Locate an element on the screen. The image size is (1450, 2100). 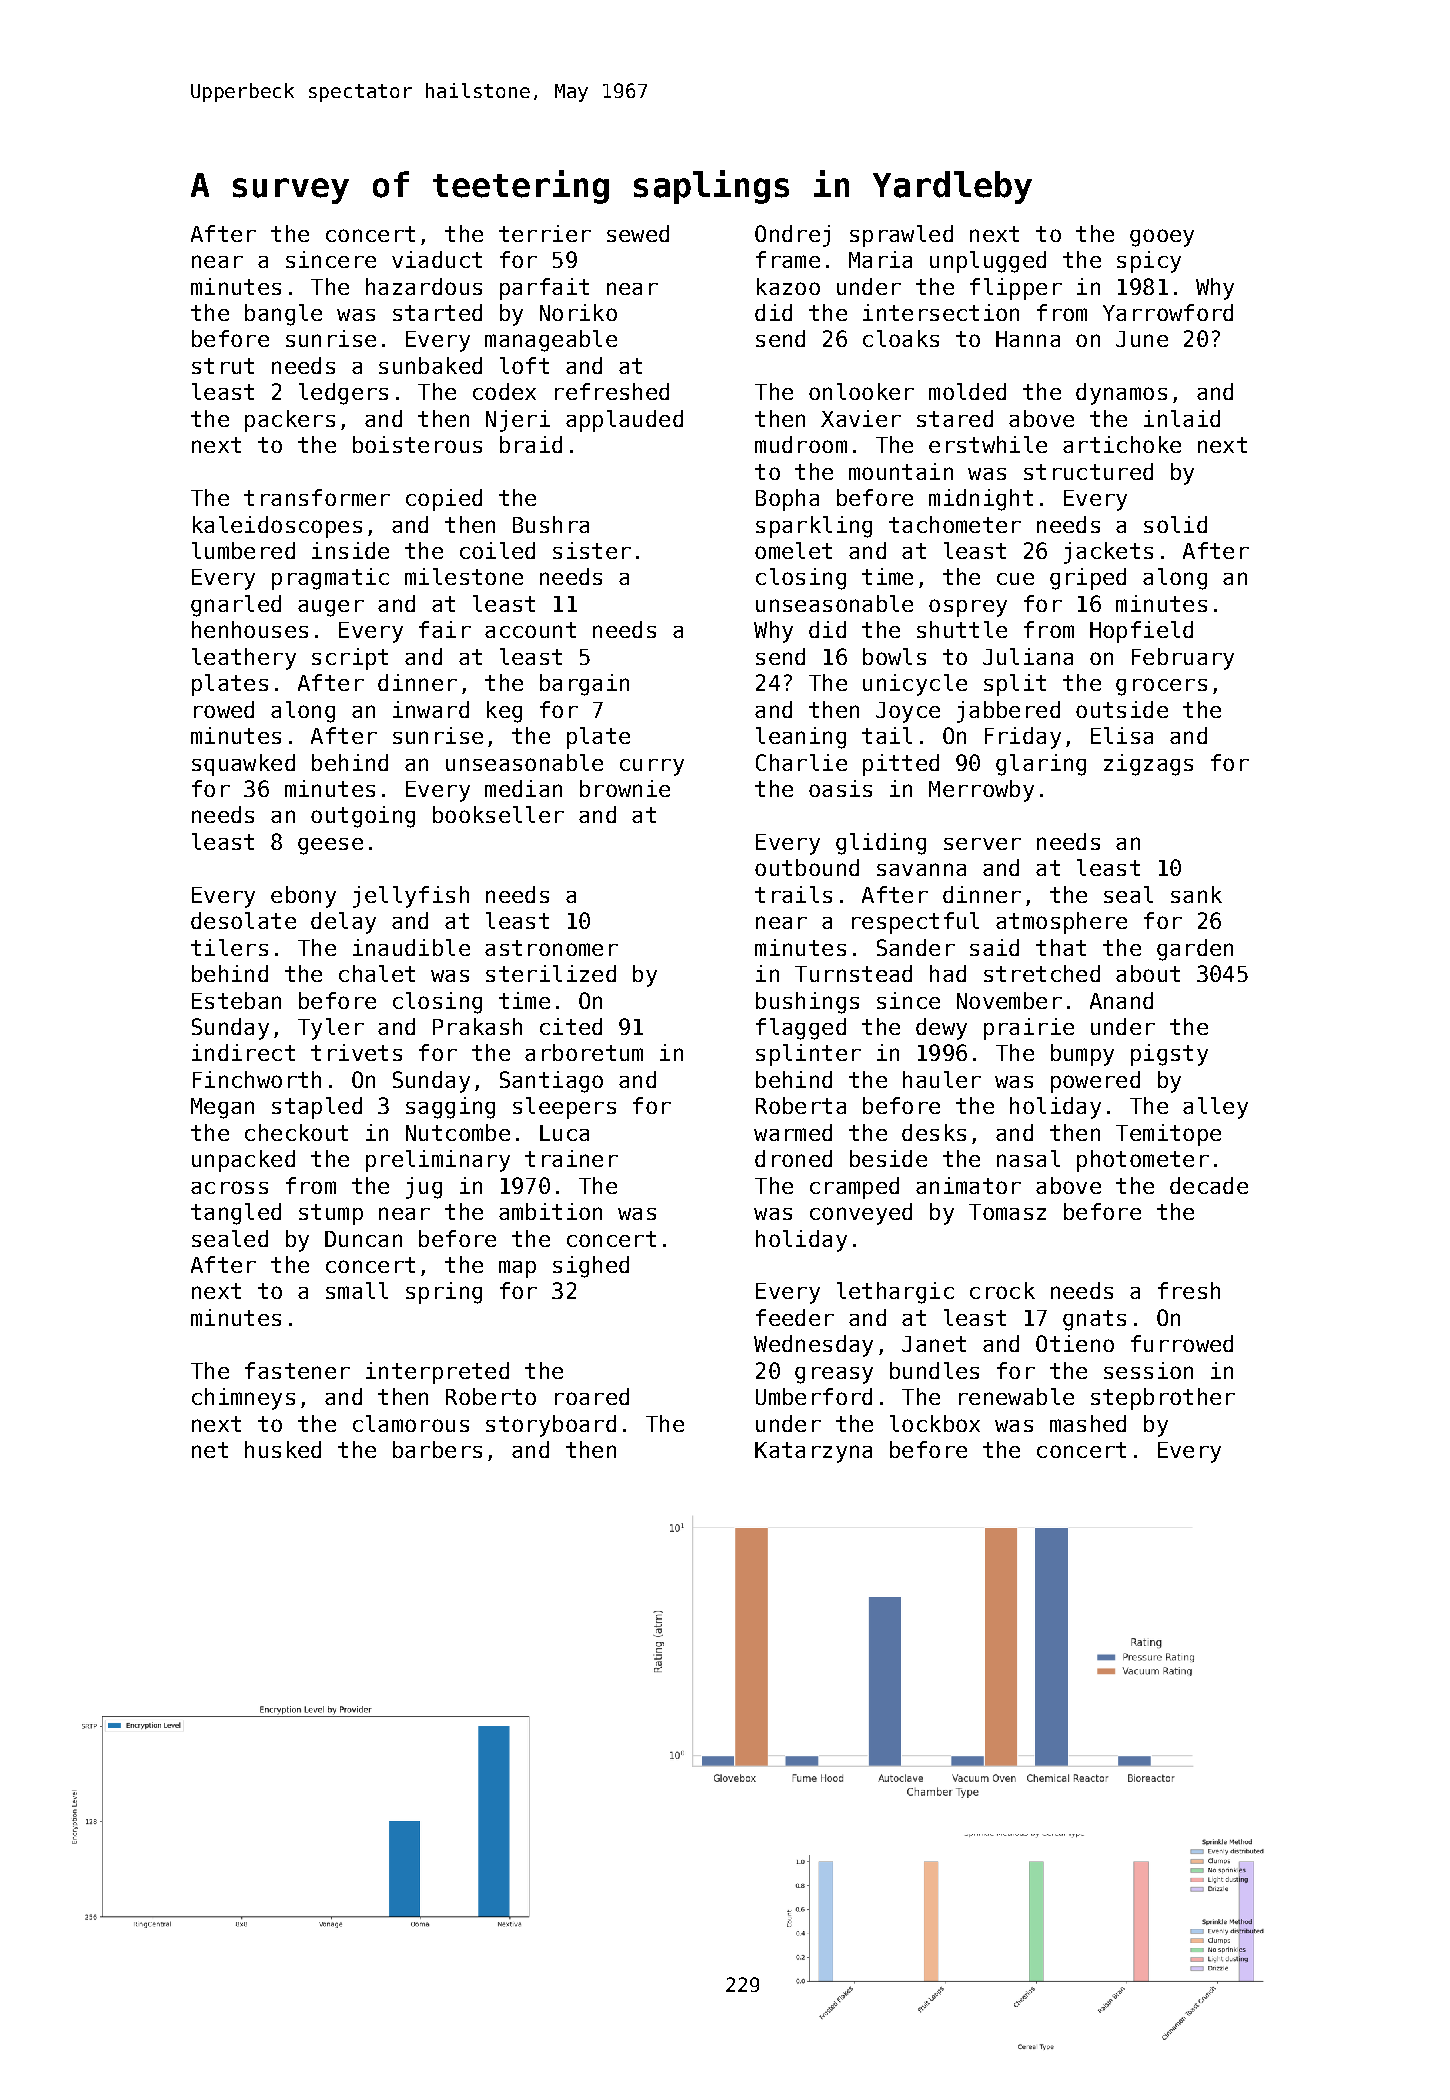
Umberford is located at coordinates (814, 1396).
